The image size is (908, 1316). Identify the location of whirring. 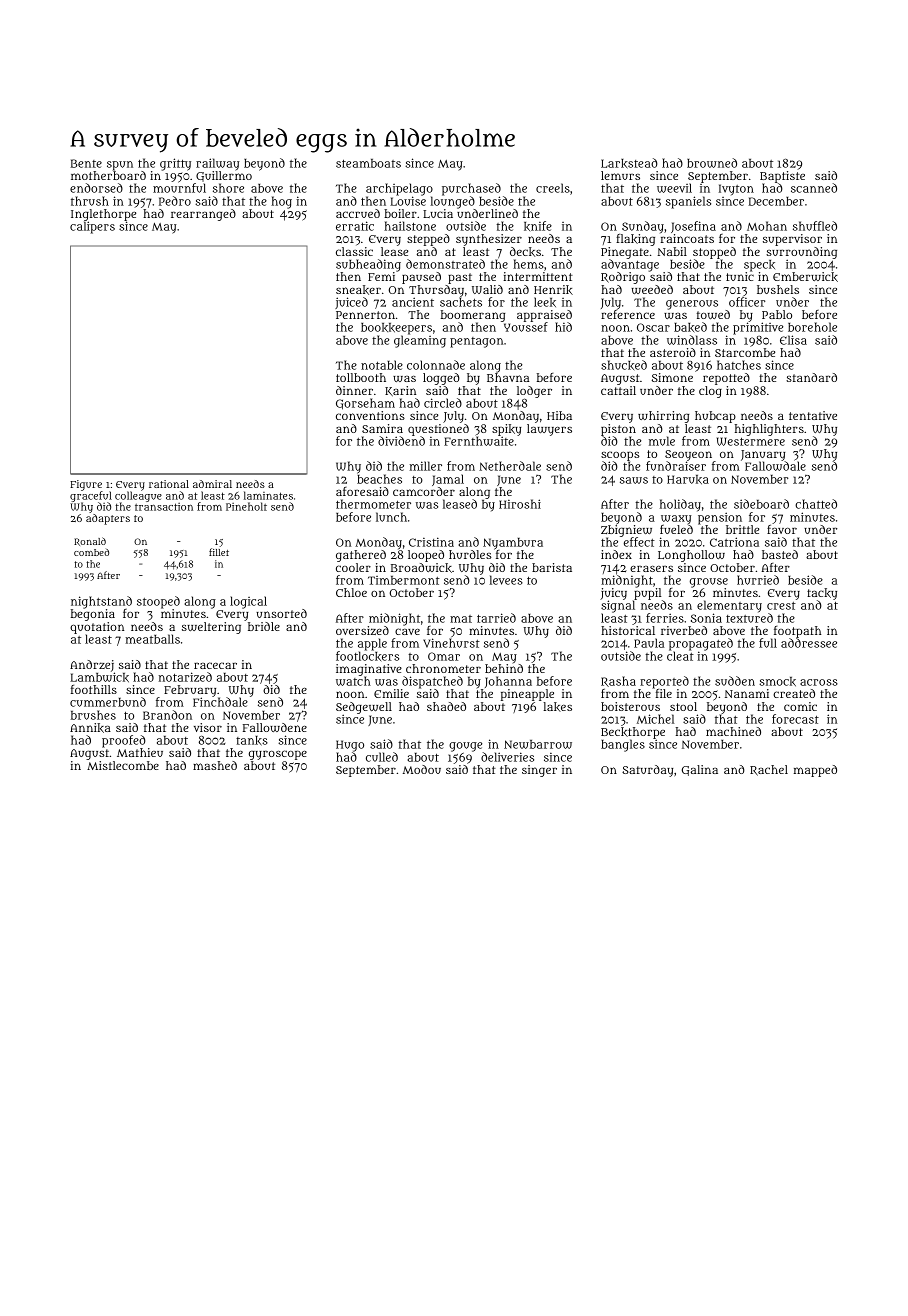
(663, 417).
